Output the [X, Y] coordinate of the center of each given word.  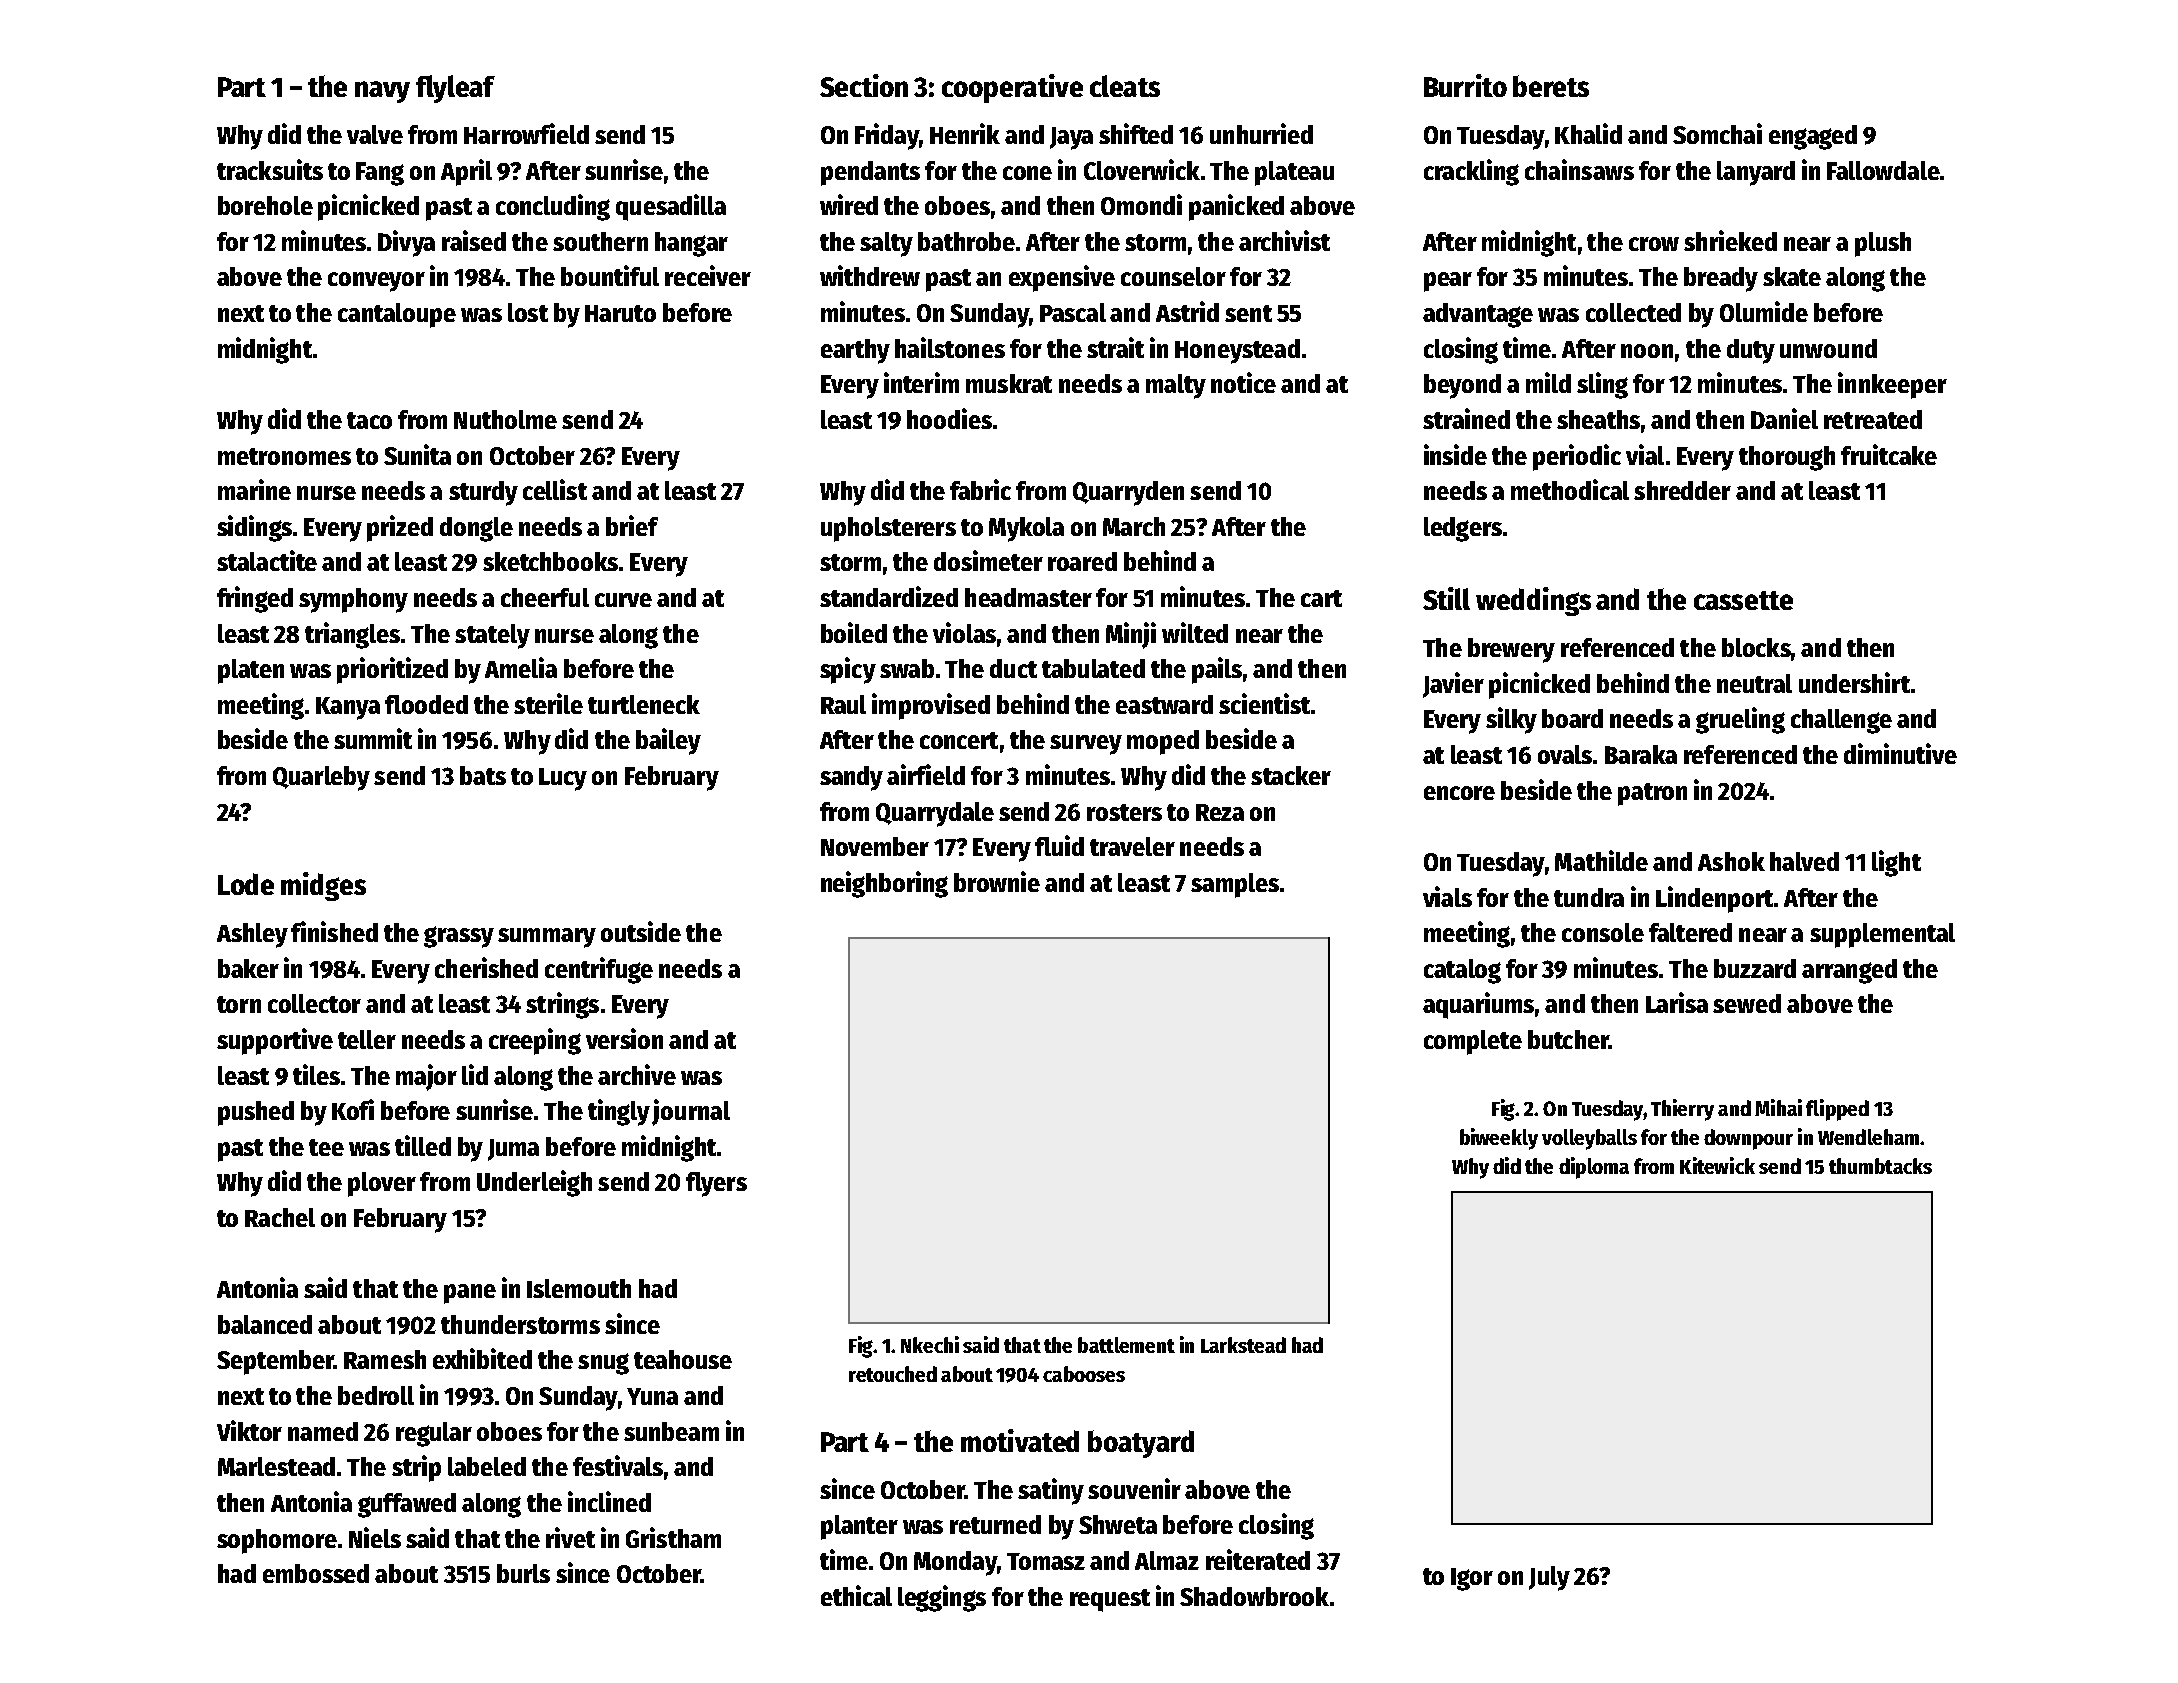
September [275, 1362]
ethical [856, 1595]
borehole [265, 205]
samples [1235, 885]
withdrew [870, 275]
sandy [851, 778]
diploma [1594, 1168]
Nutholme [505, 419]
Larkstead [1243, 1345]
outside [641, 931]
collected [1633, 312]
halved [1804, 861]
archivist [1284, 240]
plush [1883, 244]
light [1896, 863]
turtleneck [644, 704]
